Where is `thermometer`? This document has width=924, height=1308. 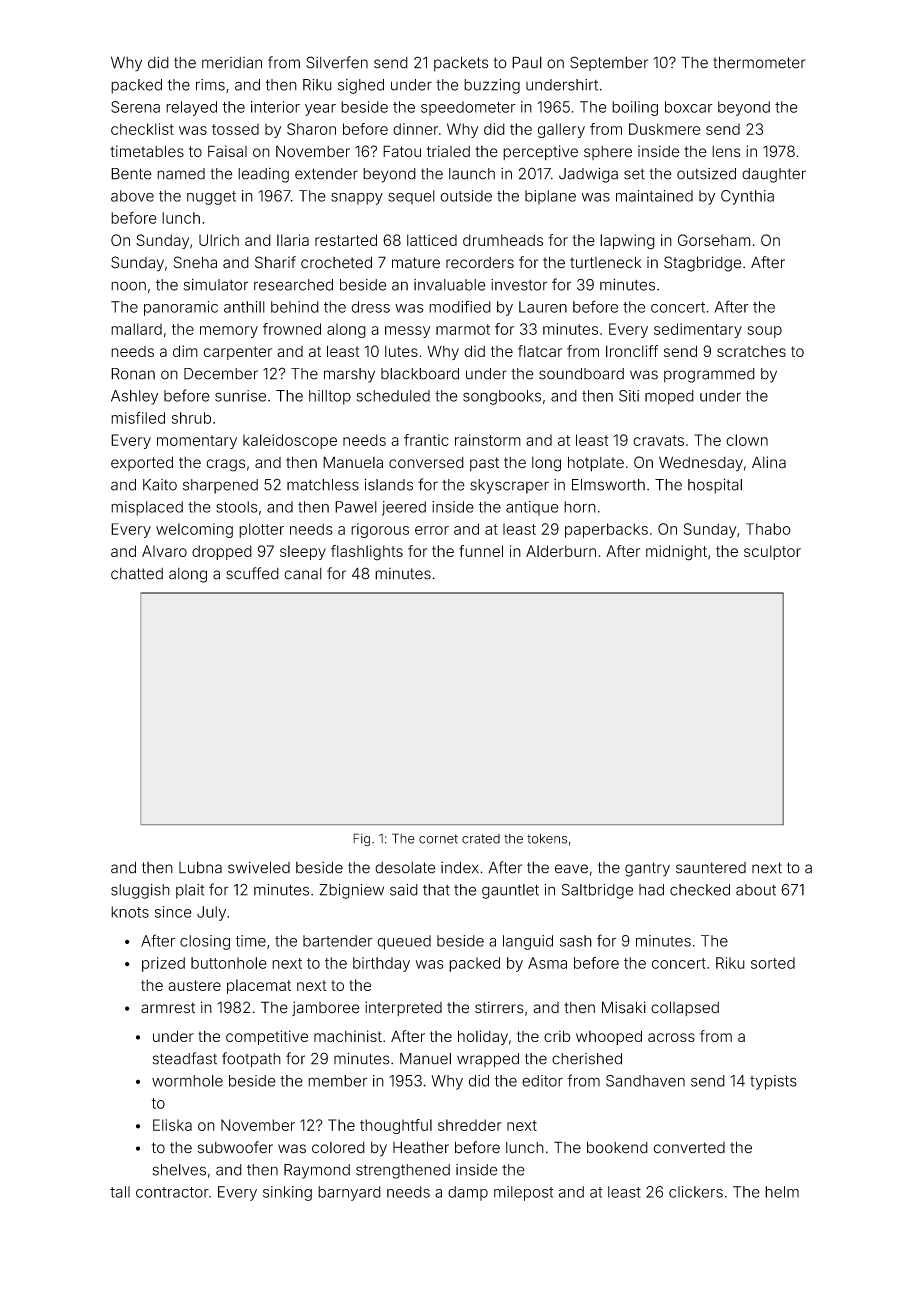 thermometer is located at coordinates (759, 62).
